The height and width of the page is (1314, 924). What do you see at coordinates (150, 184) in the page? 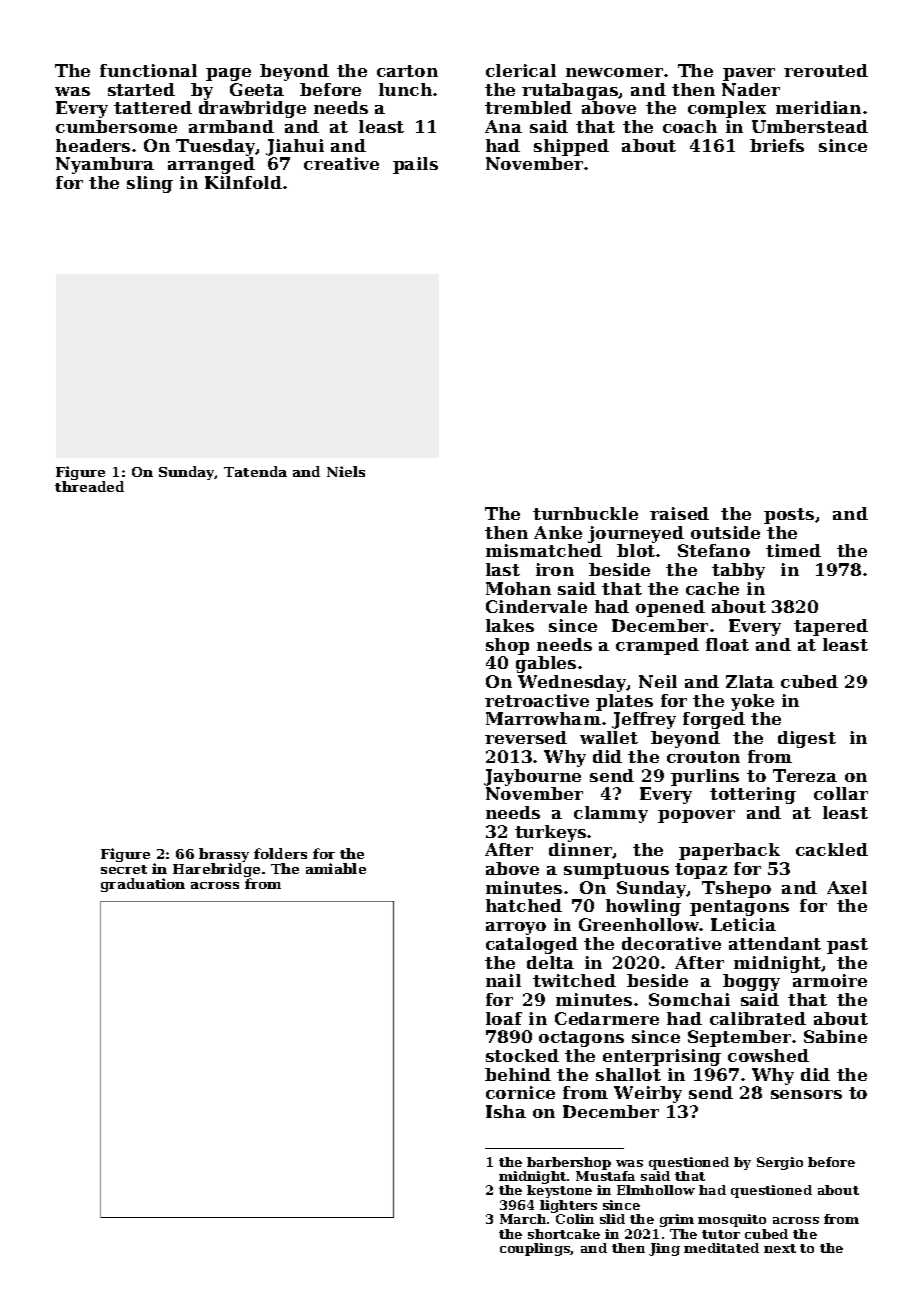
I see `sling` at bounding box center [150, 184].
